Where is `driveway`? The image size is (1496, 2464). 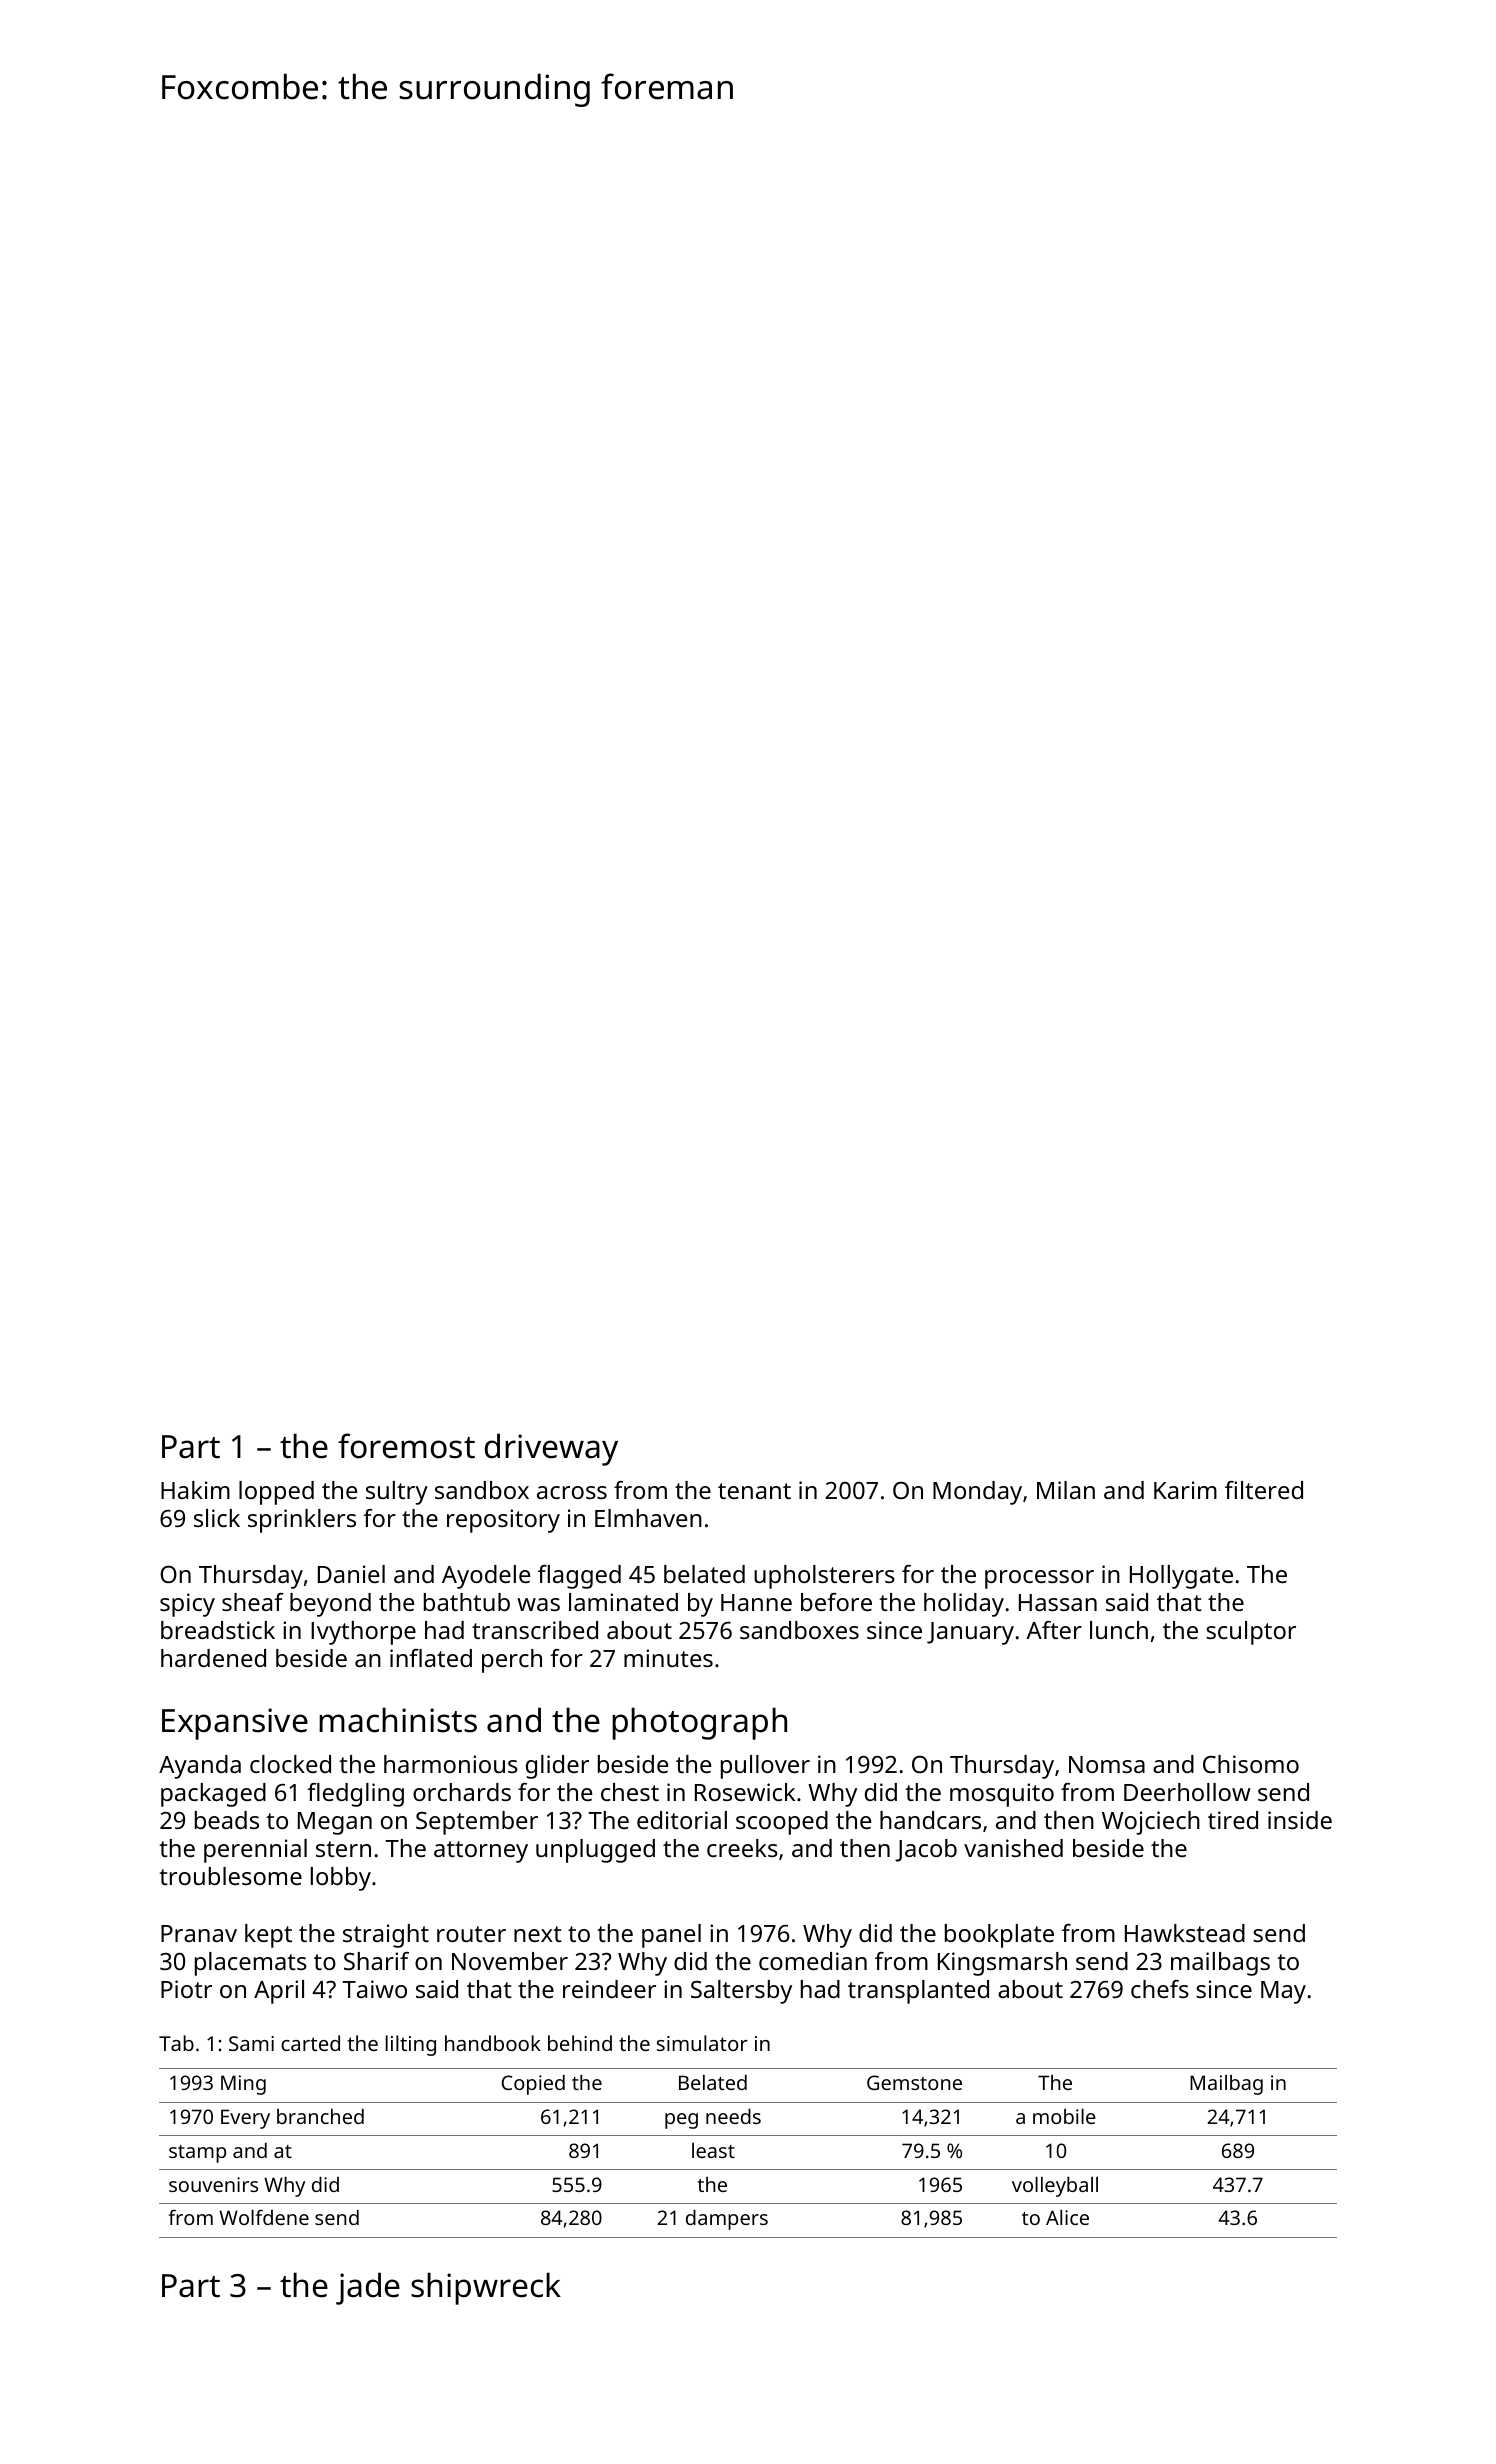 driveway is located at coordinates (551, 1449).
